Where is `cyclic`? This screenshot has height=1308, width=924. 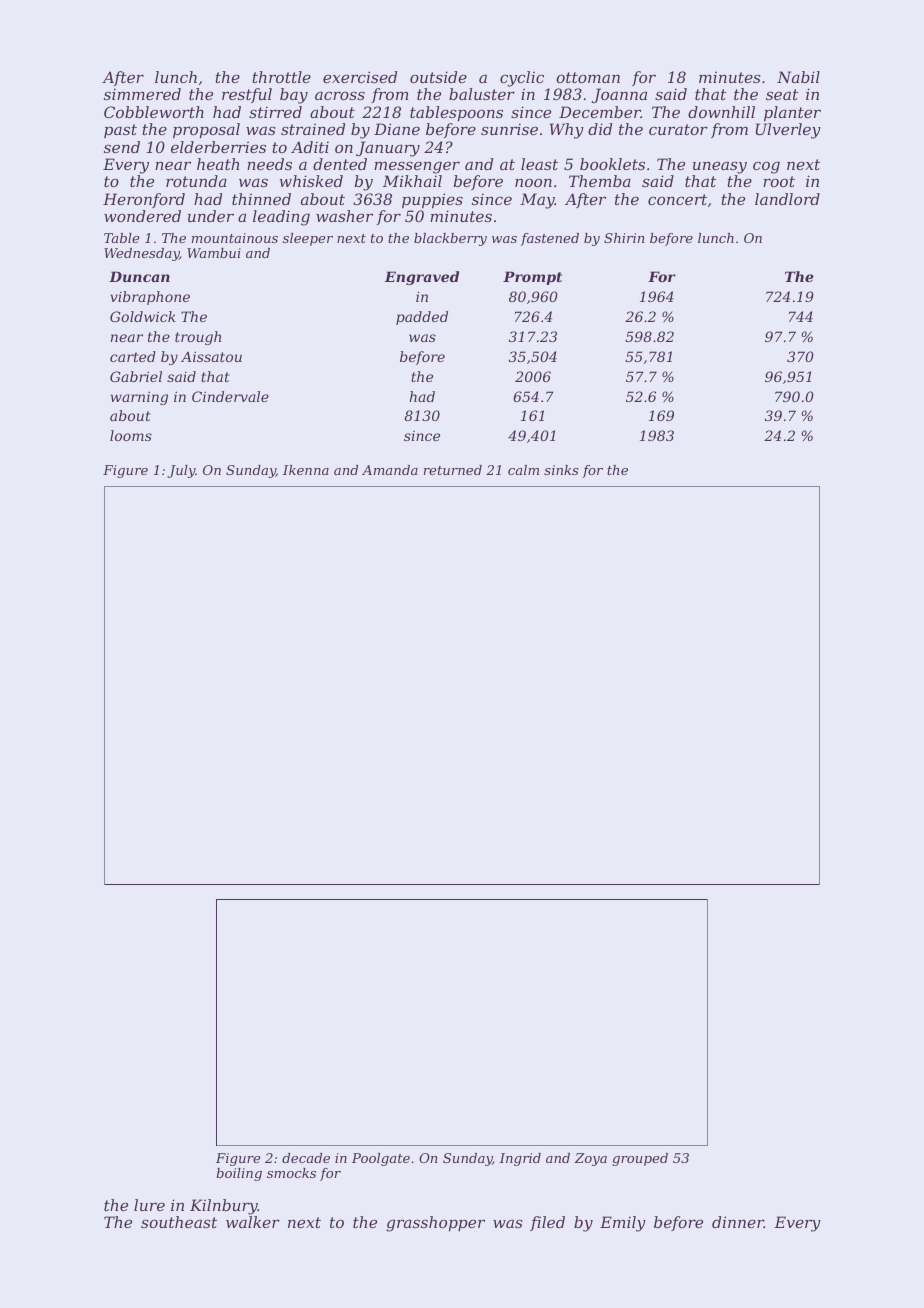 cyclic is located at coordinates (522, 79).
